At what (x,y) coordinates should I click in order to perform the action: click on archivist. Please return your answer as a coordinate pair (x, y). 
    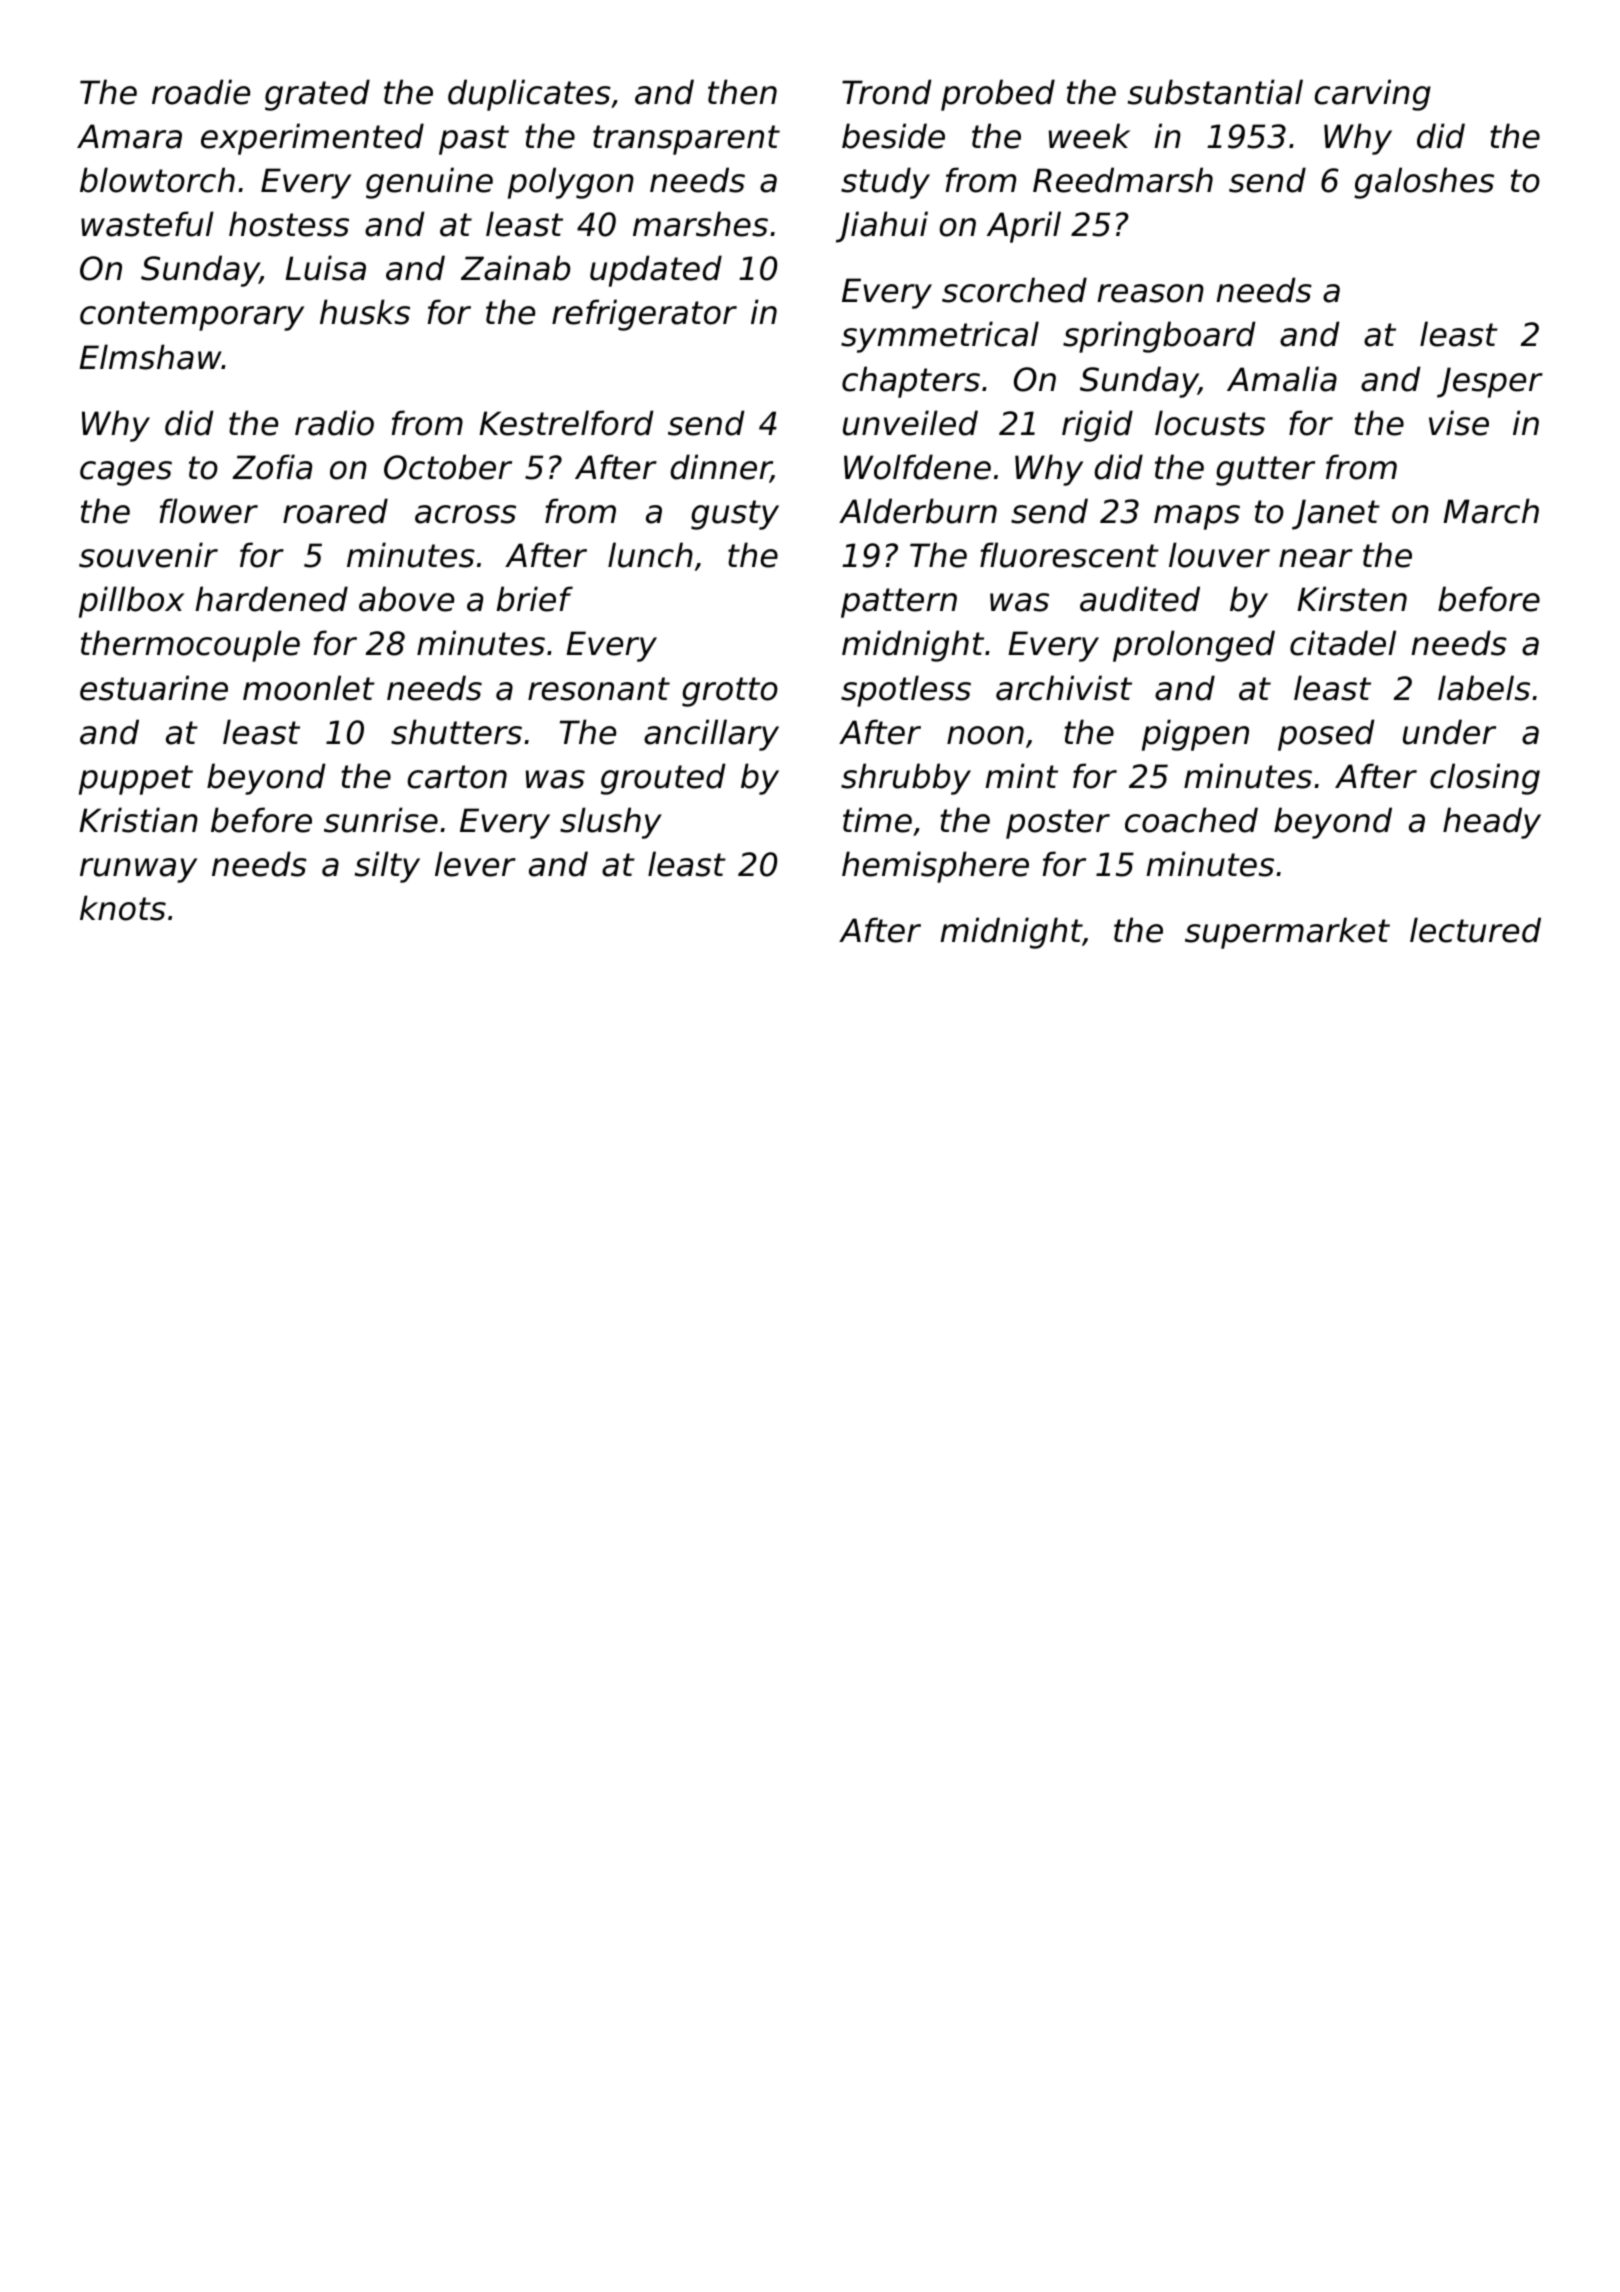
    Looking at the image, I should click on (1064, 688).
